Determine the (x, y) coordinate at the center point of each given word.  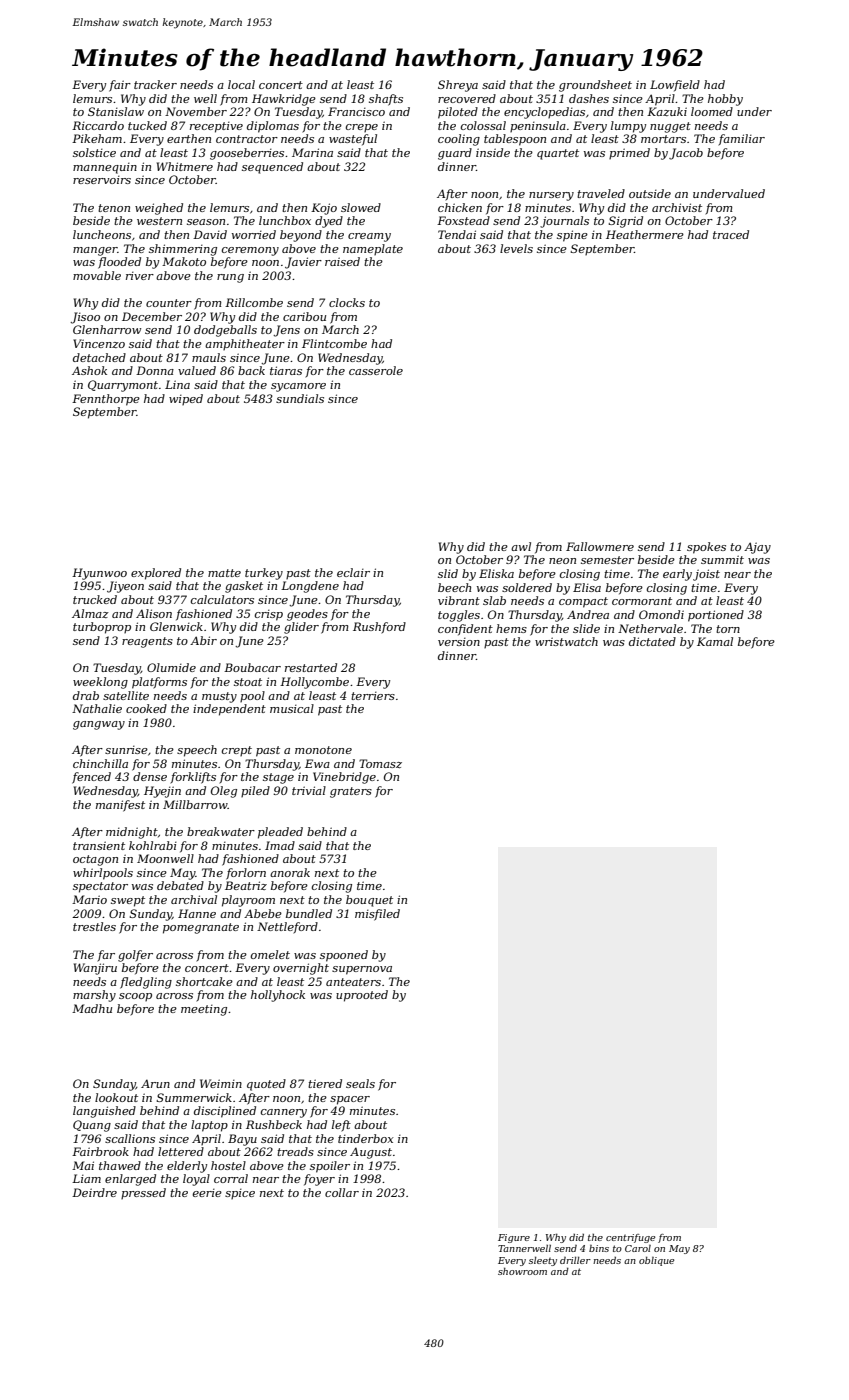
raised (342, 261)
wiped (186, 399)
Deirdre (94, 1192)
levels (516, 248)
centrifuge (630, 1238)
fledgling (146, 983)
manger (95, 251)
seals (360, 1083)
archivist (677, 207)
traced (731, 234)
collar (342, 1192)
